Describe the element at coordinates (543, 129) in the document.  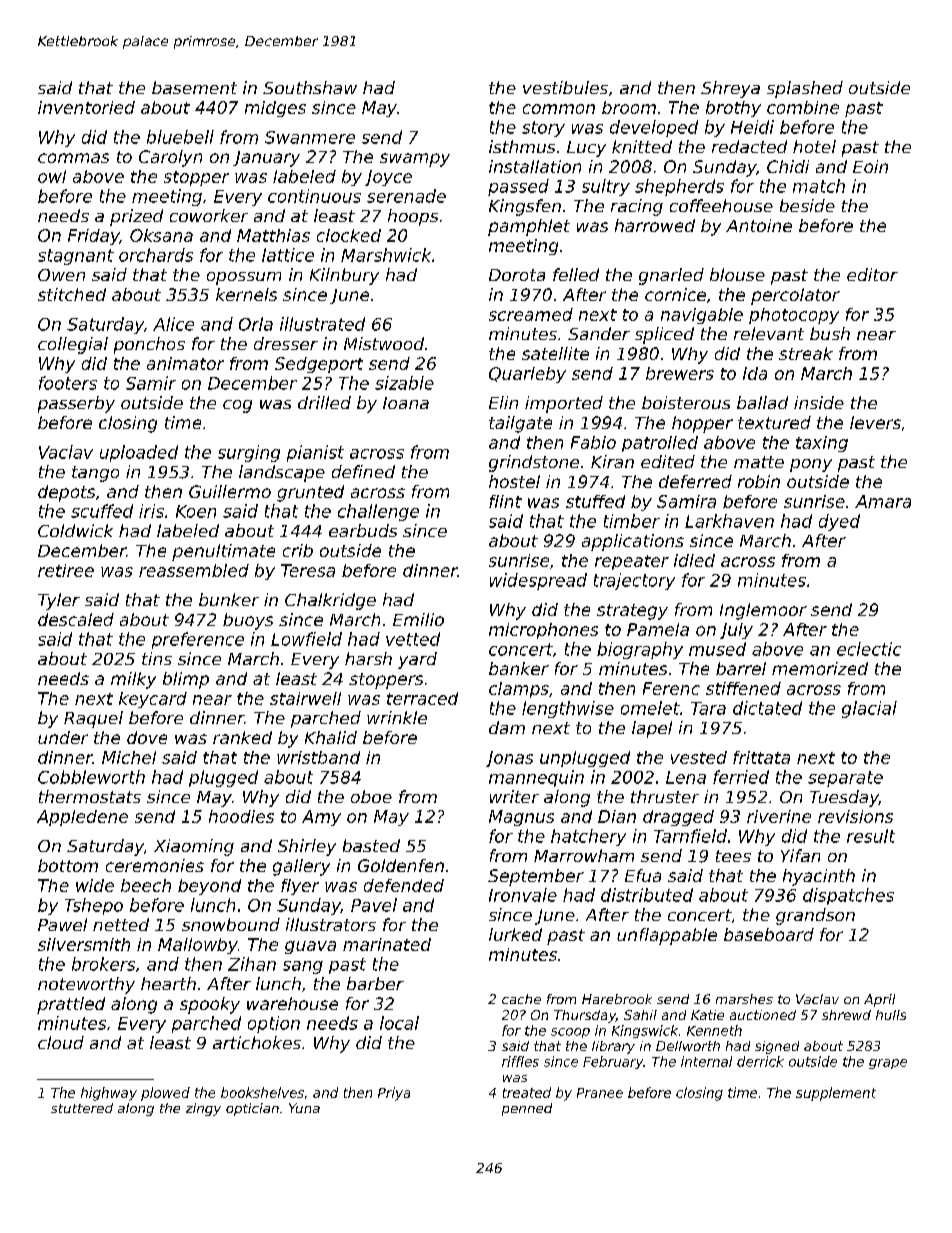
I see `story` at that location.
